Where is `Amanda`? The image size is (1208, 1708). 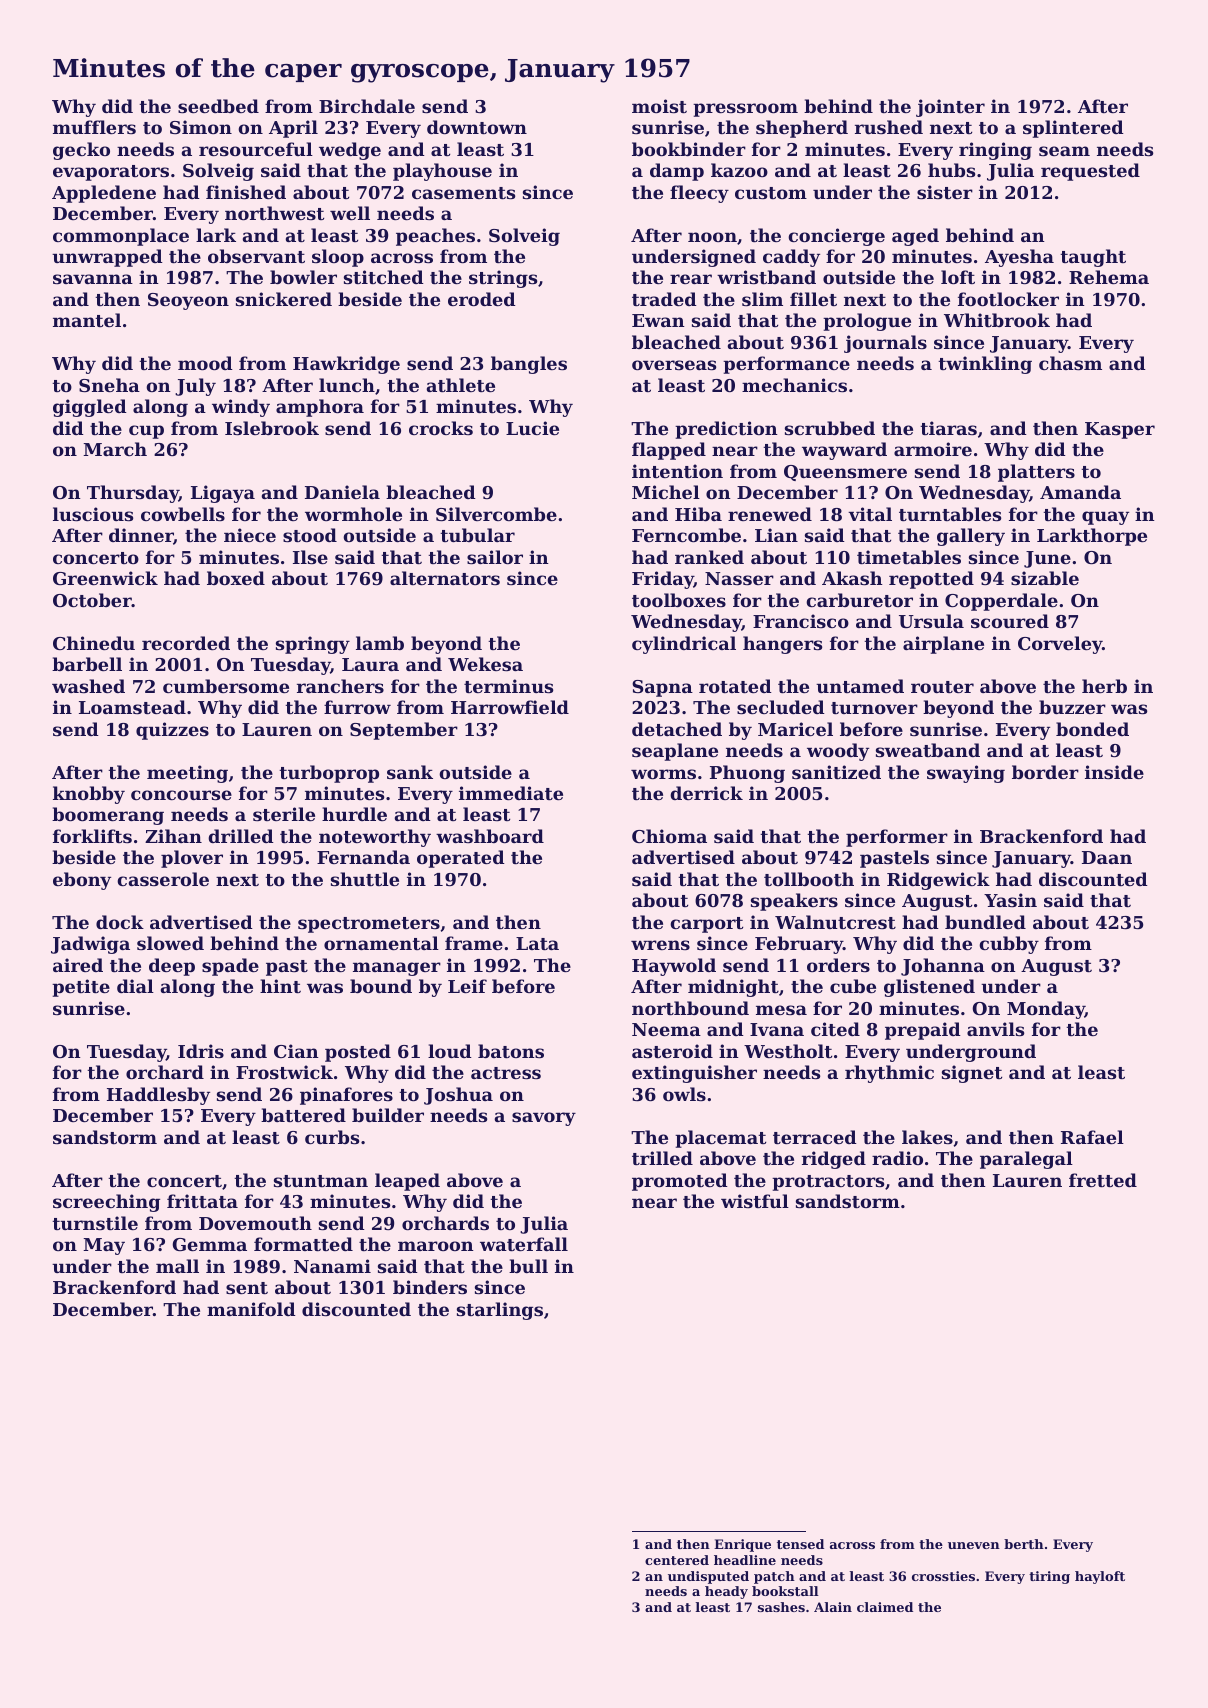 Amanda is located at coordinates (1080, 492).
